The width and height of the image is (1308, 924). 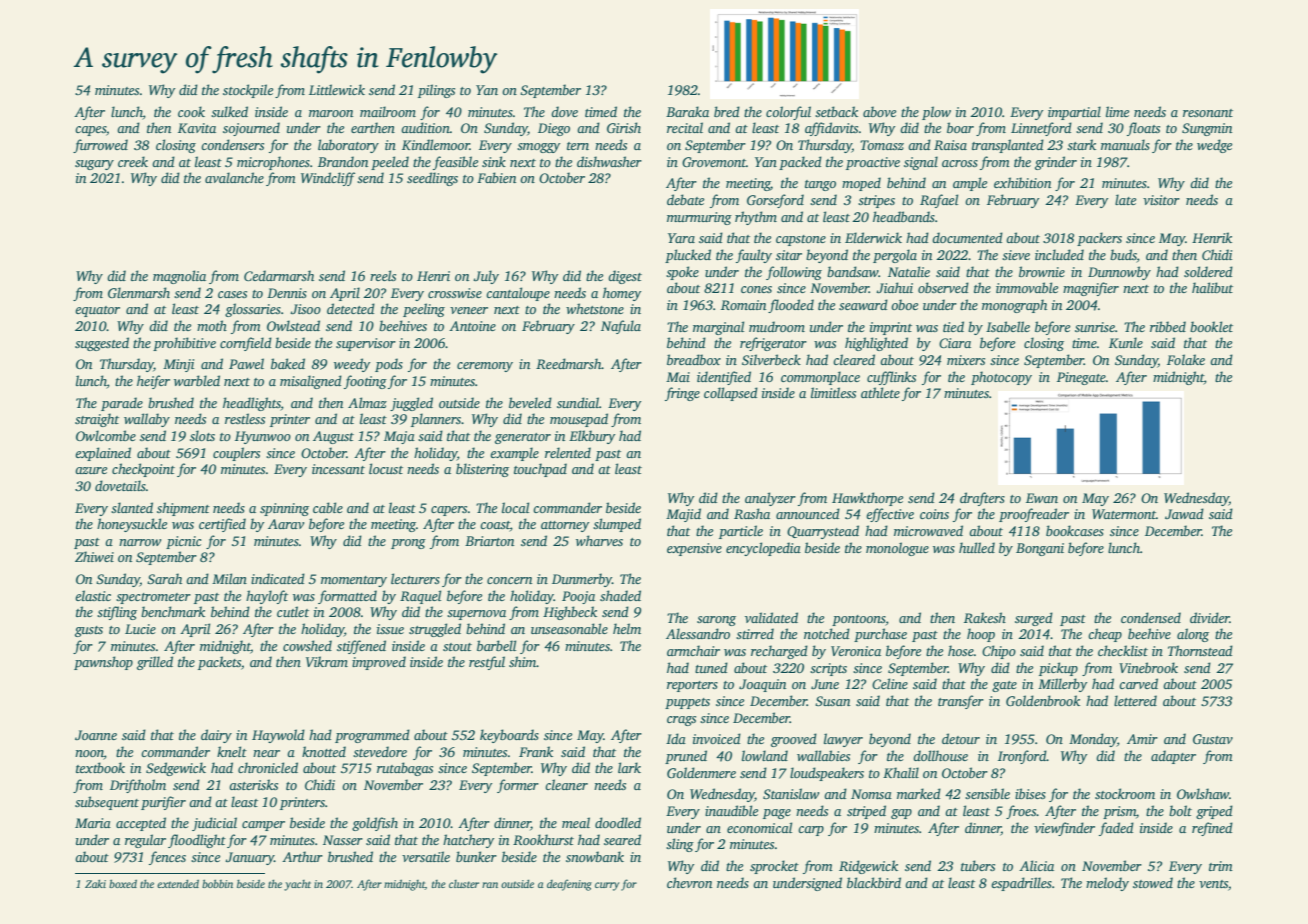 What do you see at coordinates (1208, 113) in the image?
I see `resonant` at bounding box center [1208, 113].
